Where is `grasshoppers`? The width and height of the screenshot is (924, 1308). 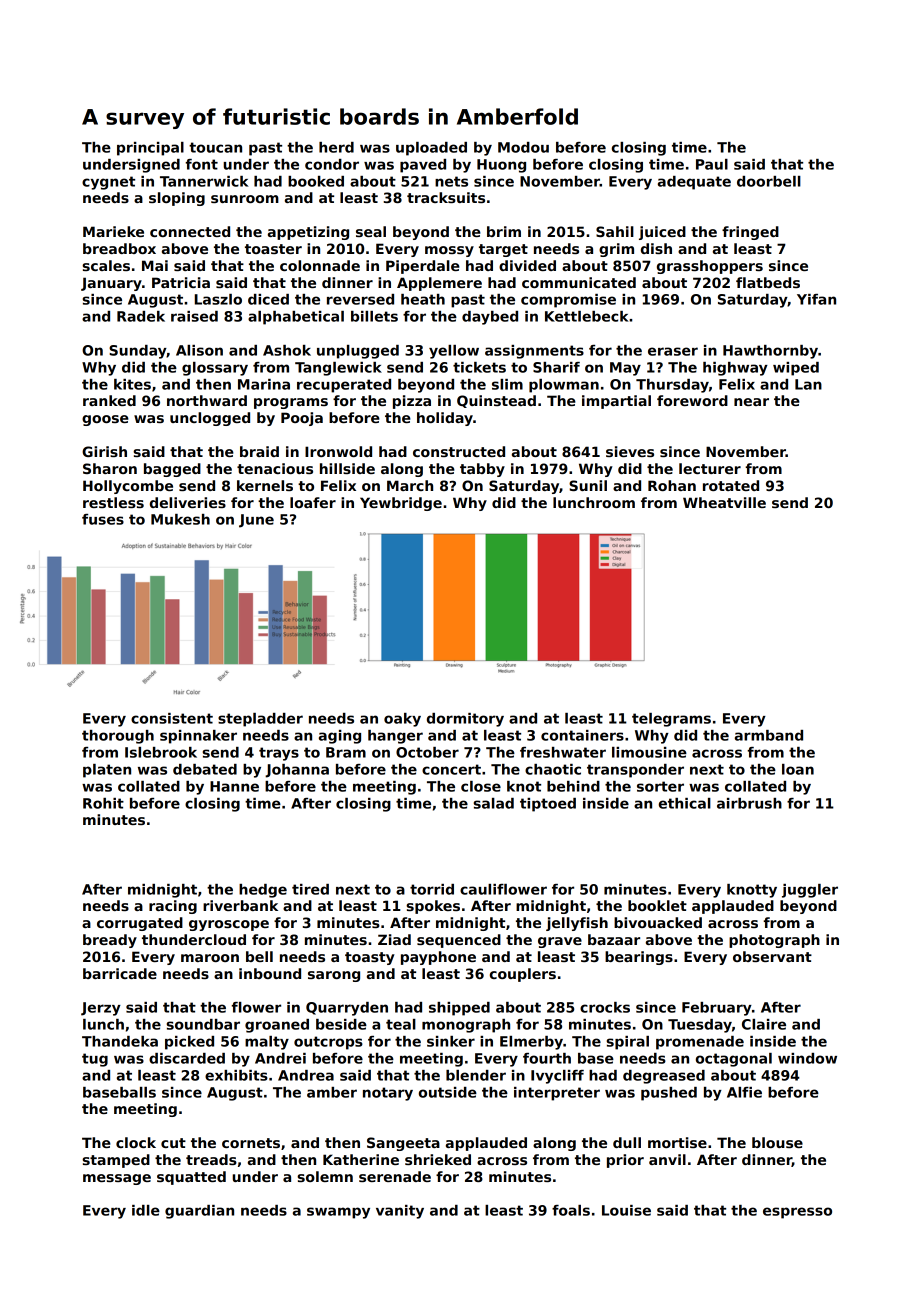 grasshoppers is located at coordinates (710, 267).
